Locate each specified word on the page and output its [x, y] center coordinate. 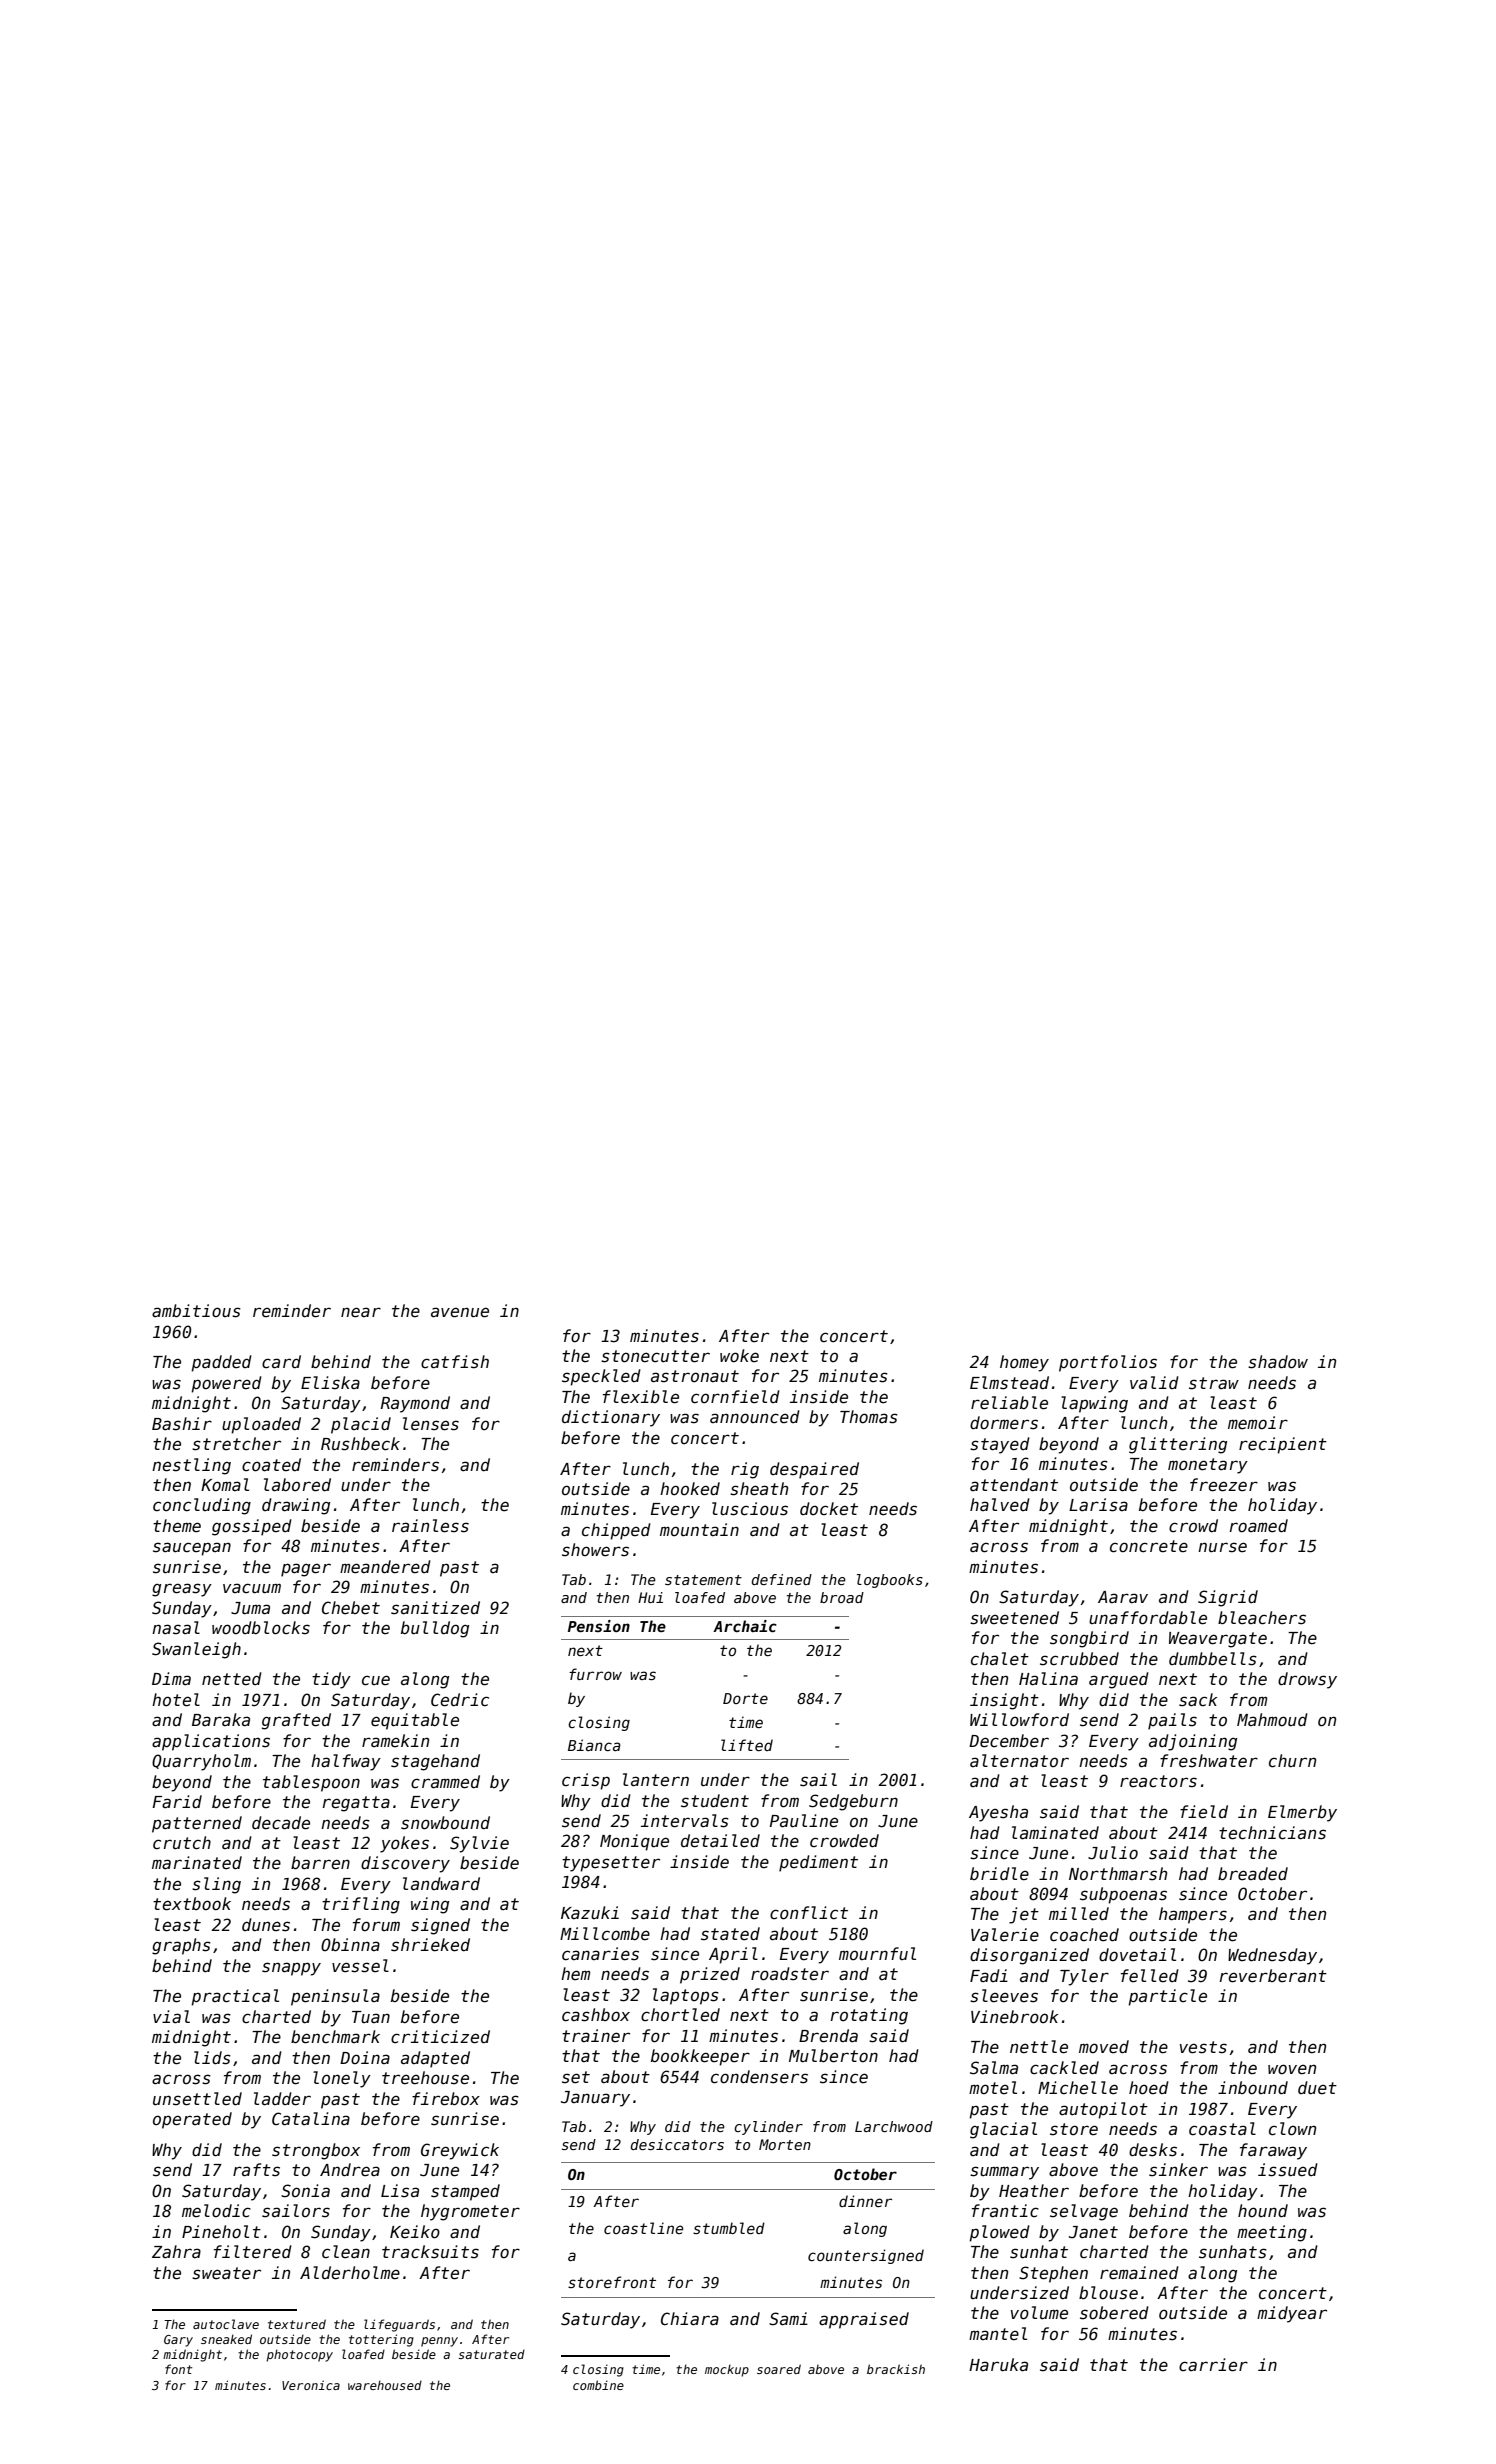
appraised [864, 2320]
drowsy [1307, 1680]
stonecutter [655, 1356]
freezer [1224, 1485]
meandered [385, 1567]
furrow [595, 1674]
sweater [226, 2273]
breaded [1253, 1874]
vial [171, 2017]
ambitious [196, 1311]
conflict [809, 1913]
